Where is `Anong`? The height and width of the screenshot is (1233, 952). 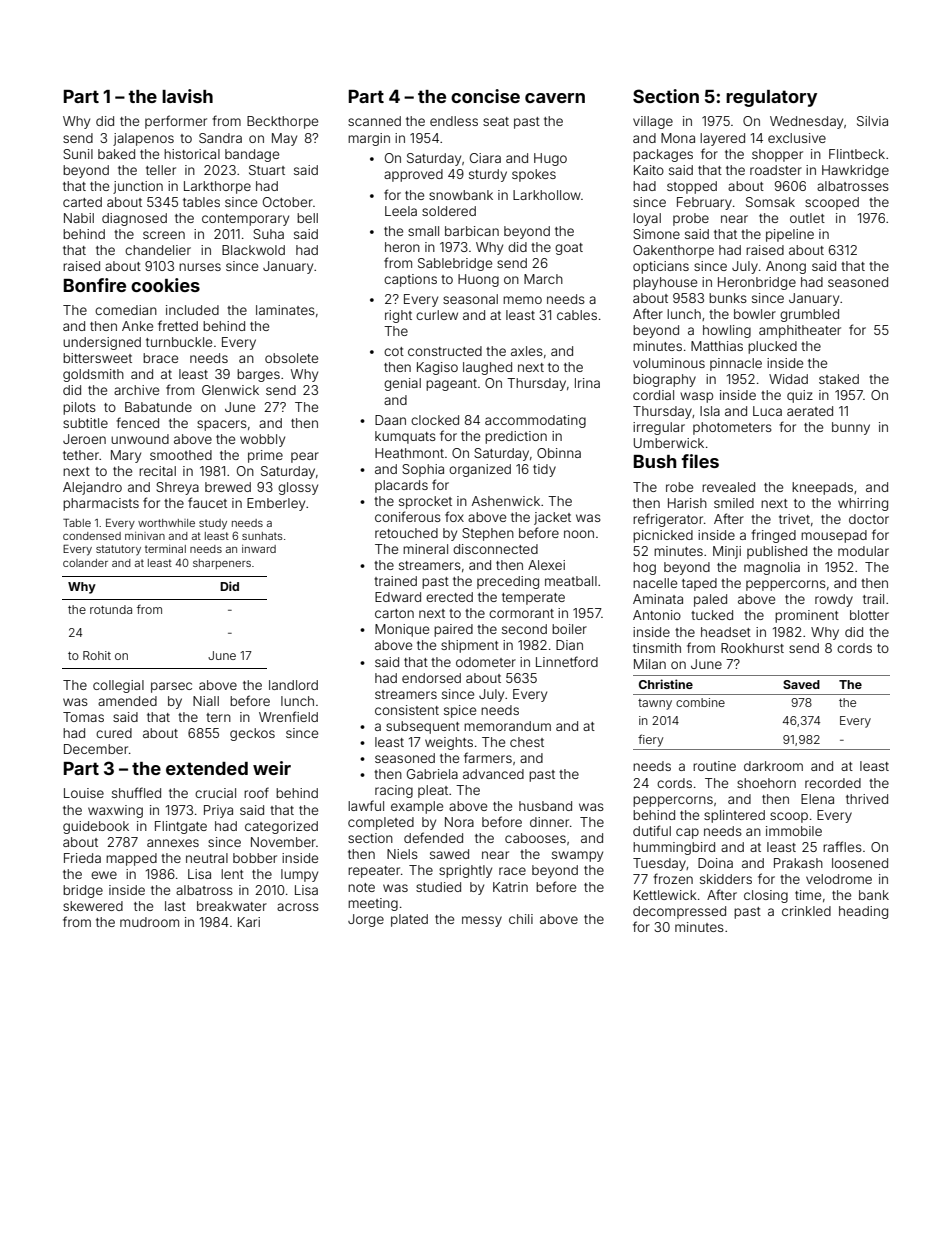
Anong is located at coordinates (786, 267).
